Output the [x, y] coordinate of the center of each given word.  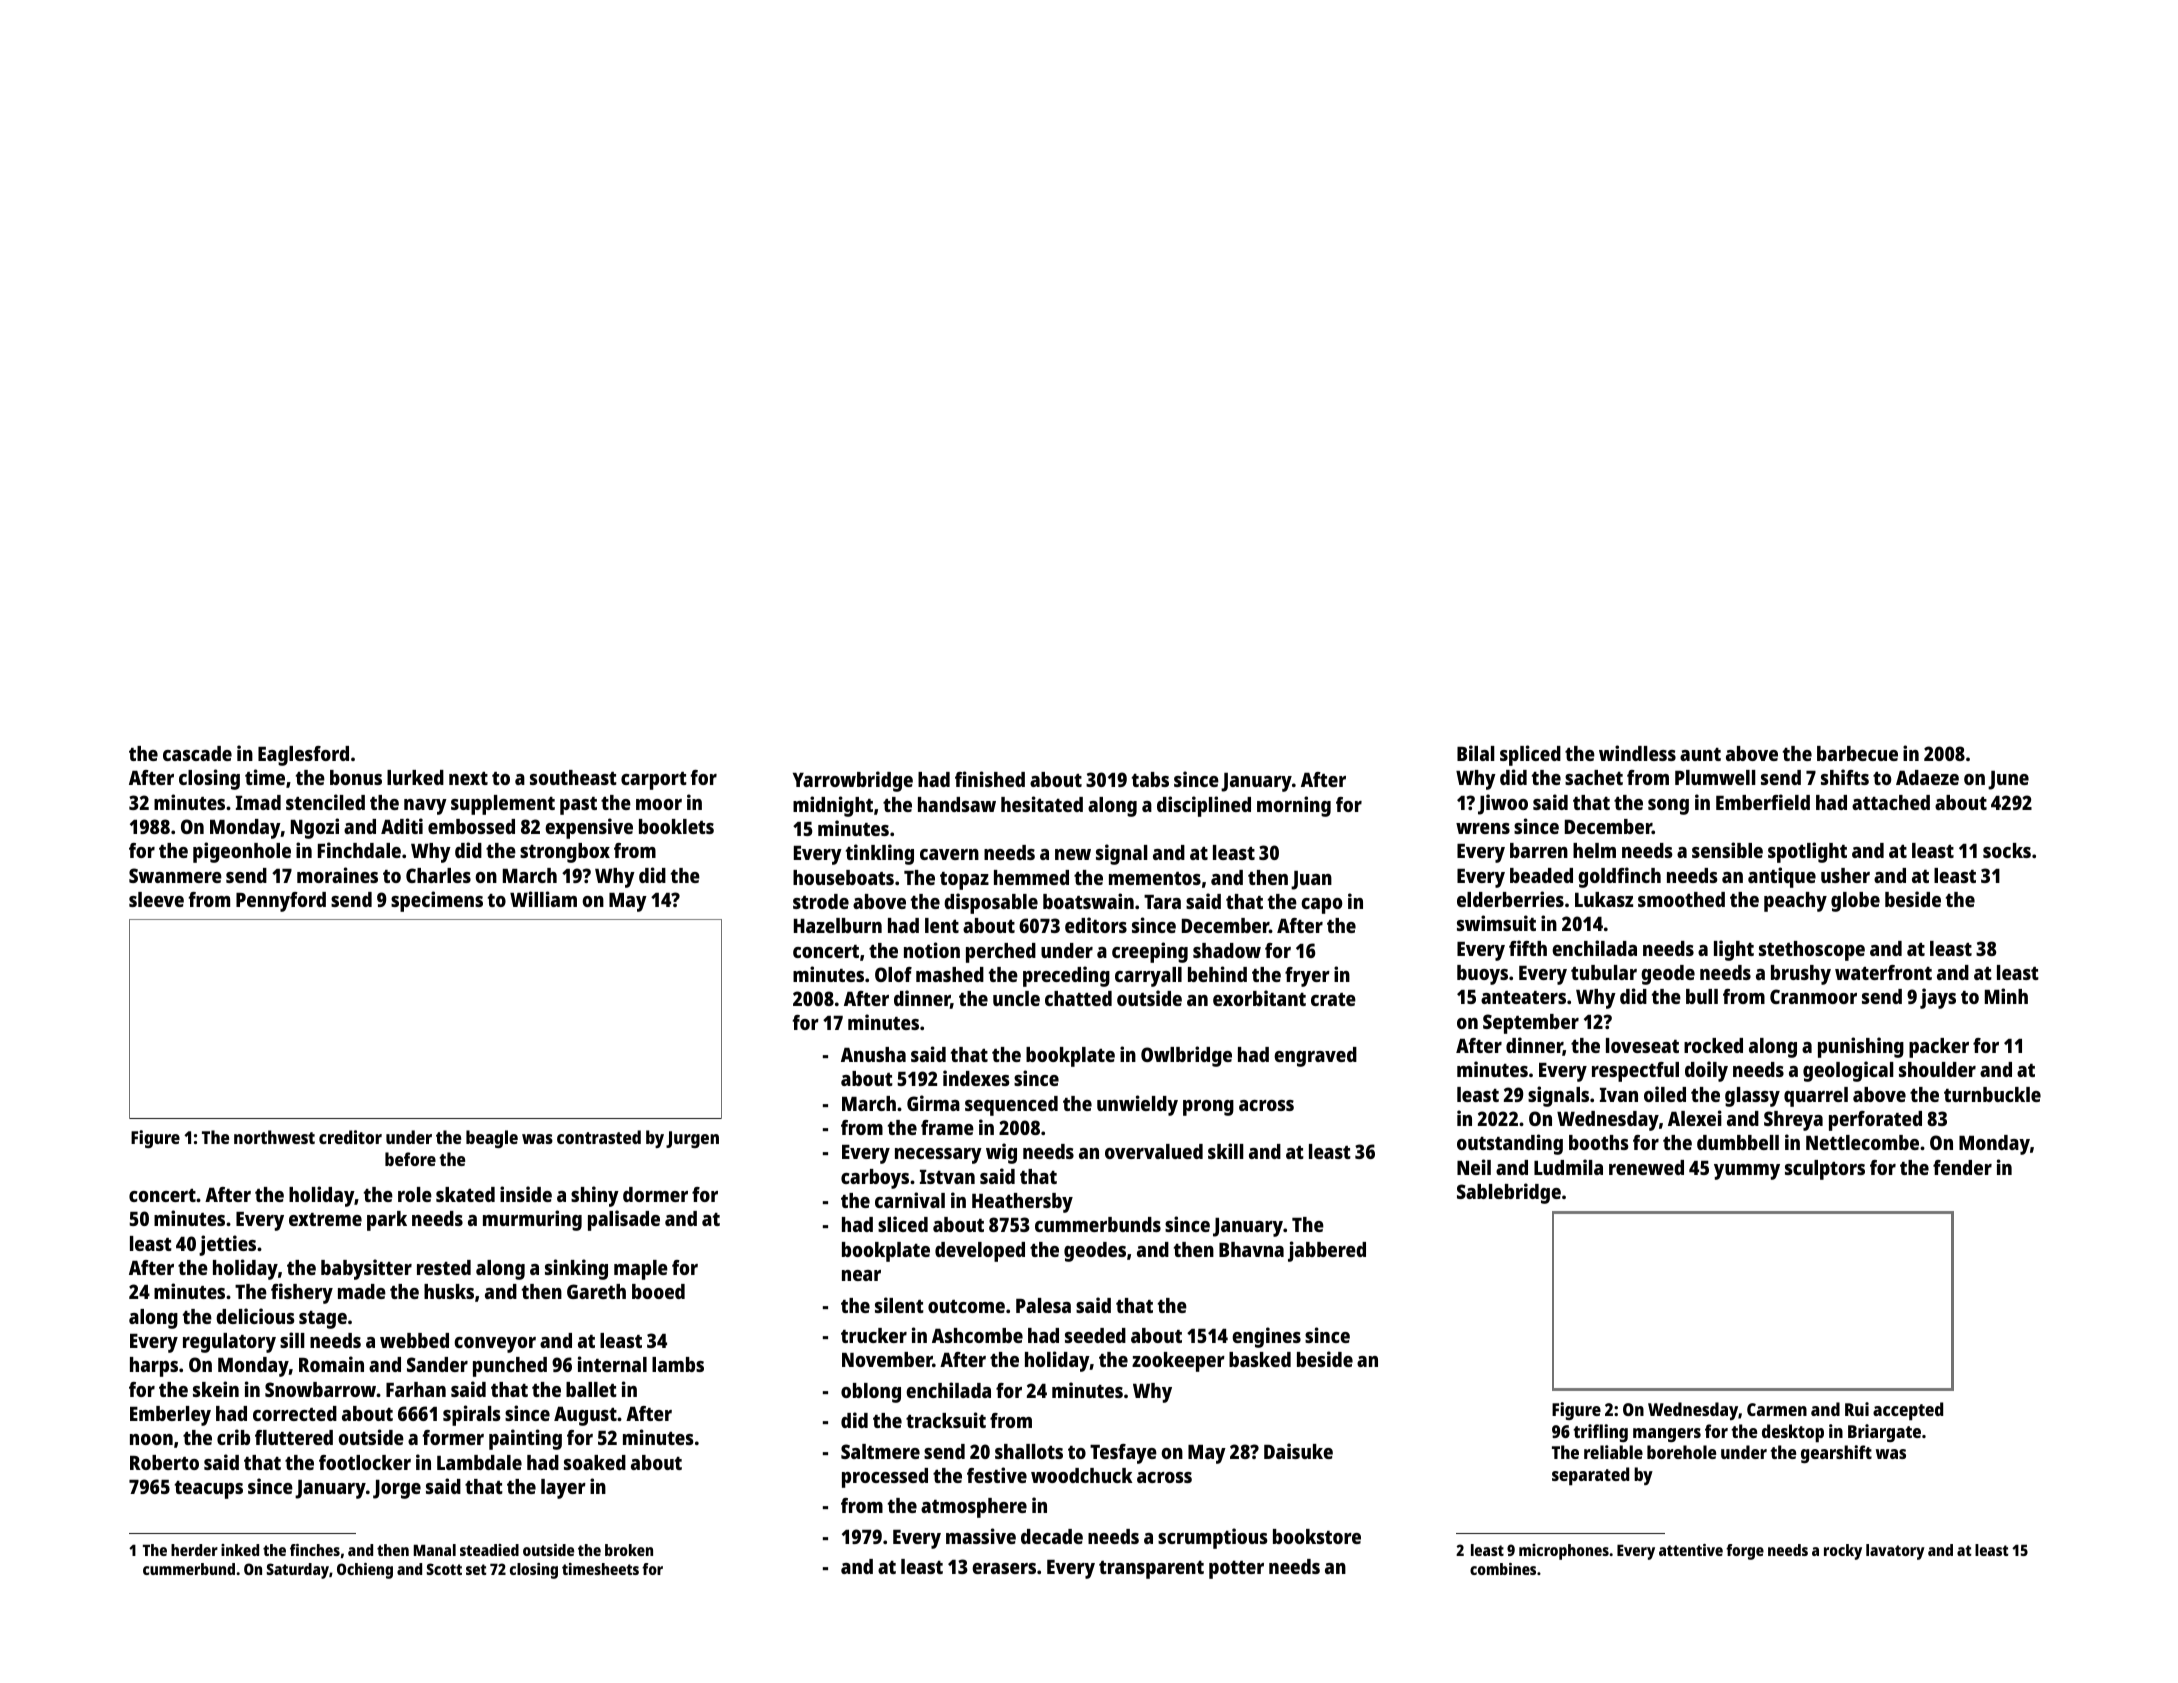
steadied [489, 1550]
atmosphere [974, 1508]
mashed [950, 974]
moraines [337, 875]
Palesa [1043, 1305]
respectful [1635, 1072]
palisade [624, 1220]
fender [1962, 1167]
